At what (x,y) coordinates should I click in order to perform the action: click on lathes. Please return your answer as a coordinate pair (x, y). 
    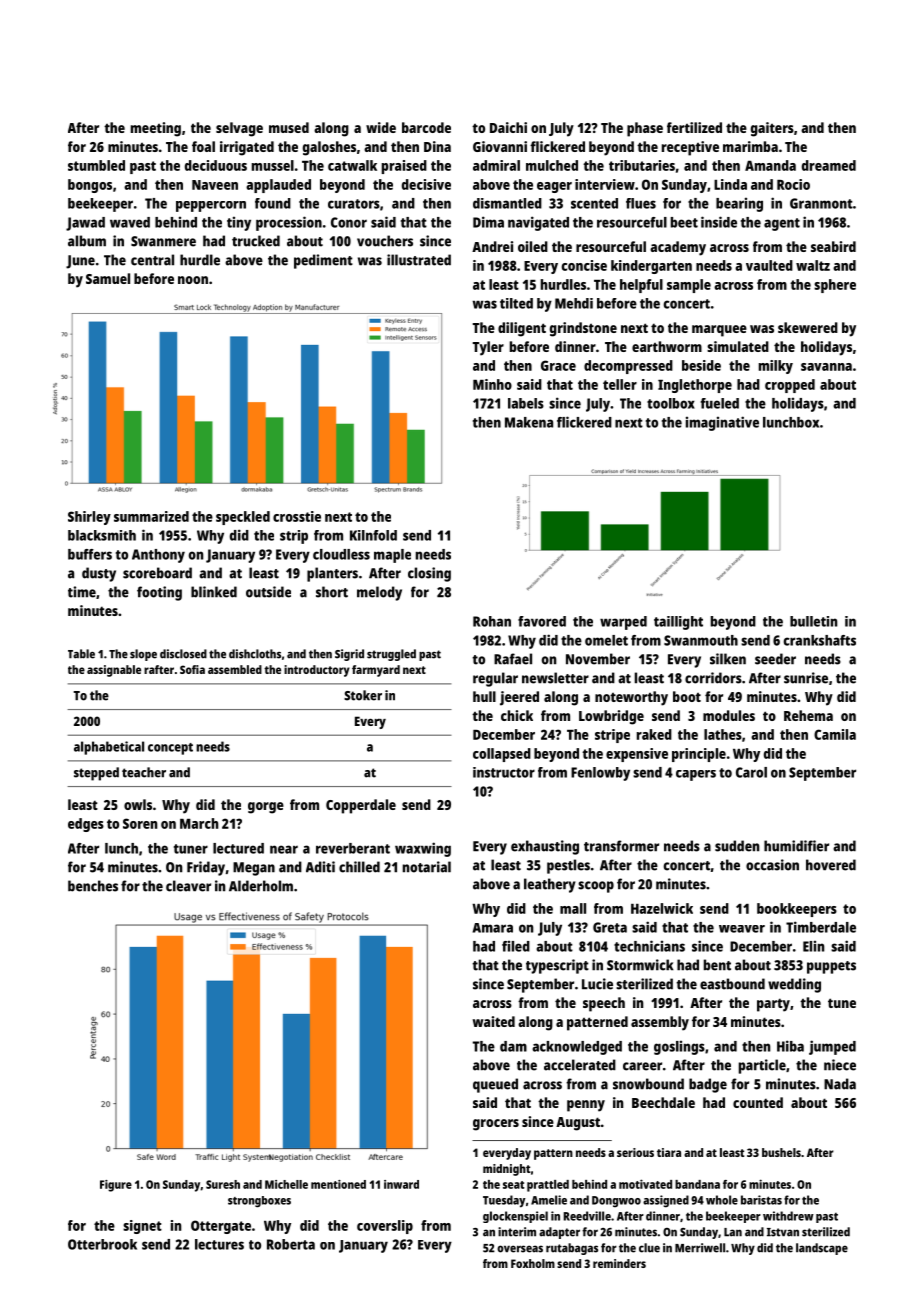
    Looking at the image, I should click on (723, 734).
